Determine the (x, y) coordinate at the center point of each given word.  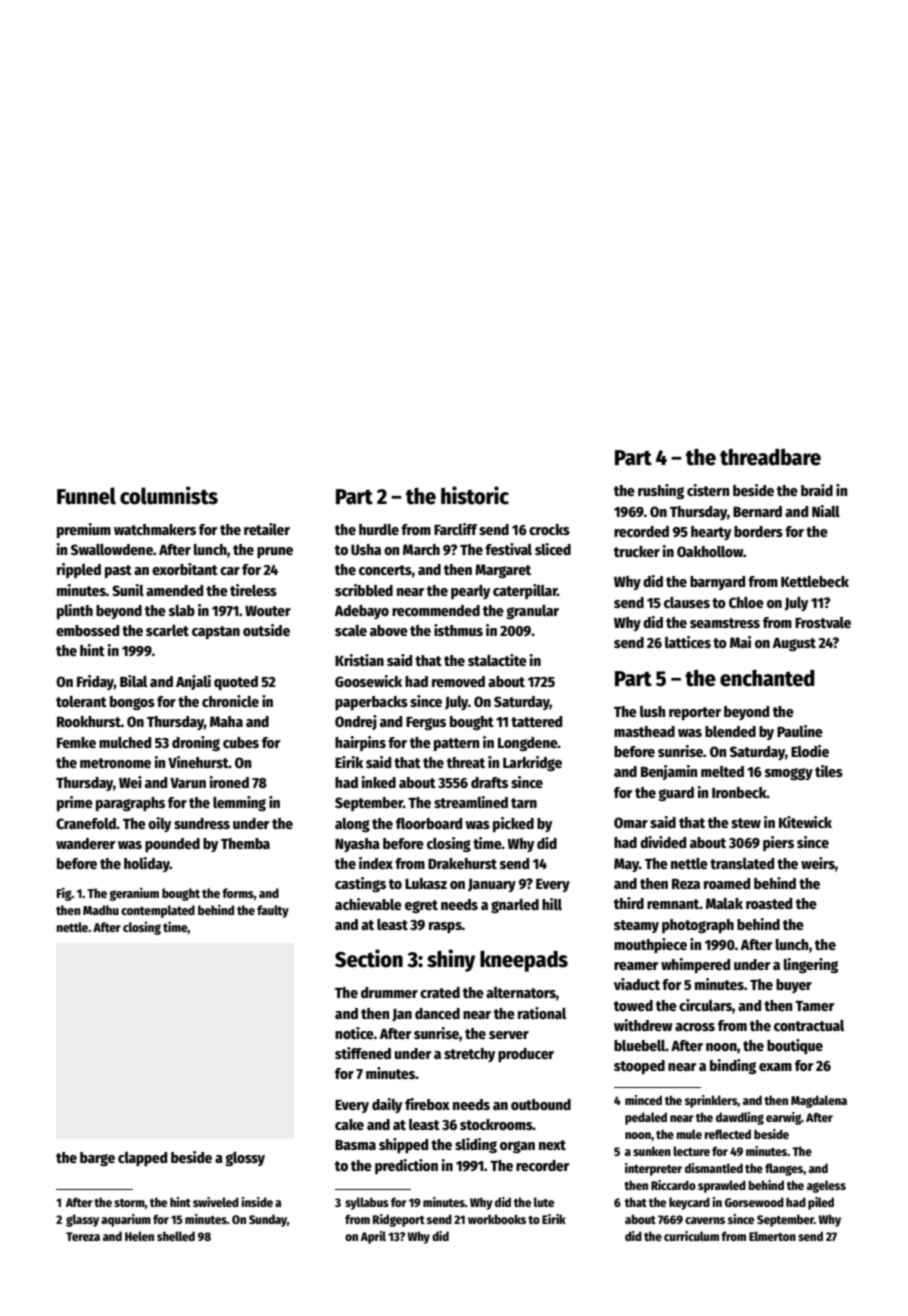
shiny (451, 960)
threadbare (770, 457)
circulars (705, 1005)
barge (97, 1159)
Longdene (528, 744)
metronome (115, 763)
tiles (829, 771)
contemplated (158, 911)
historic (475, 495)
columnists (169, 495)
